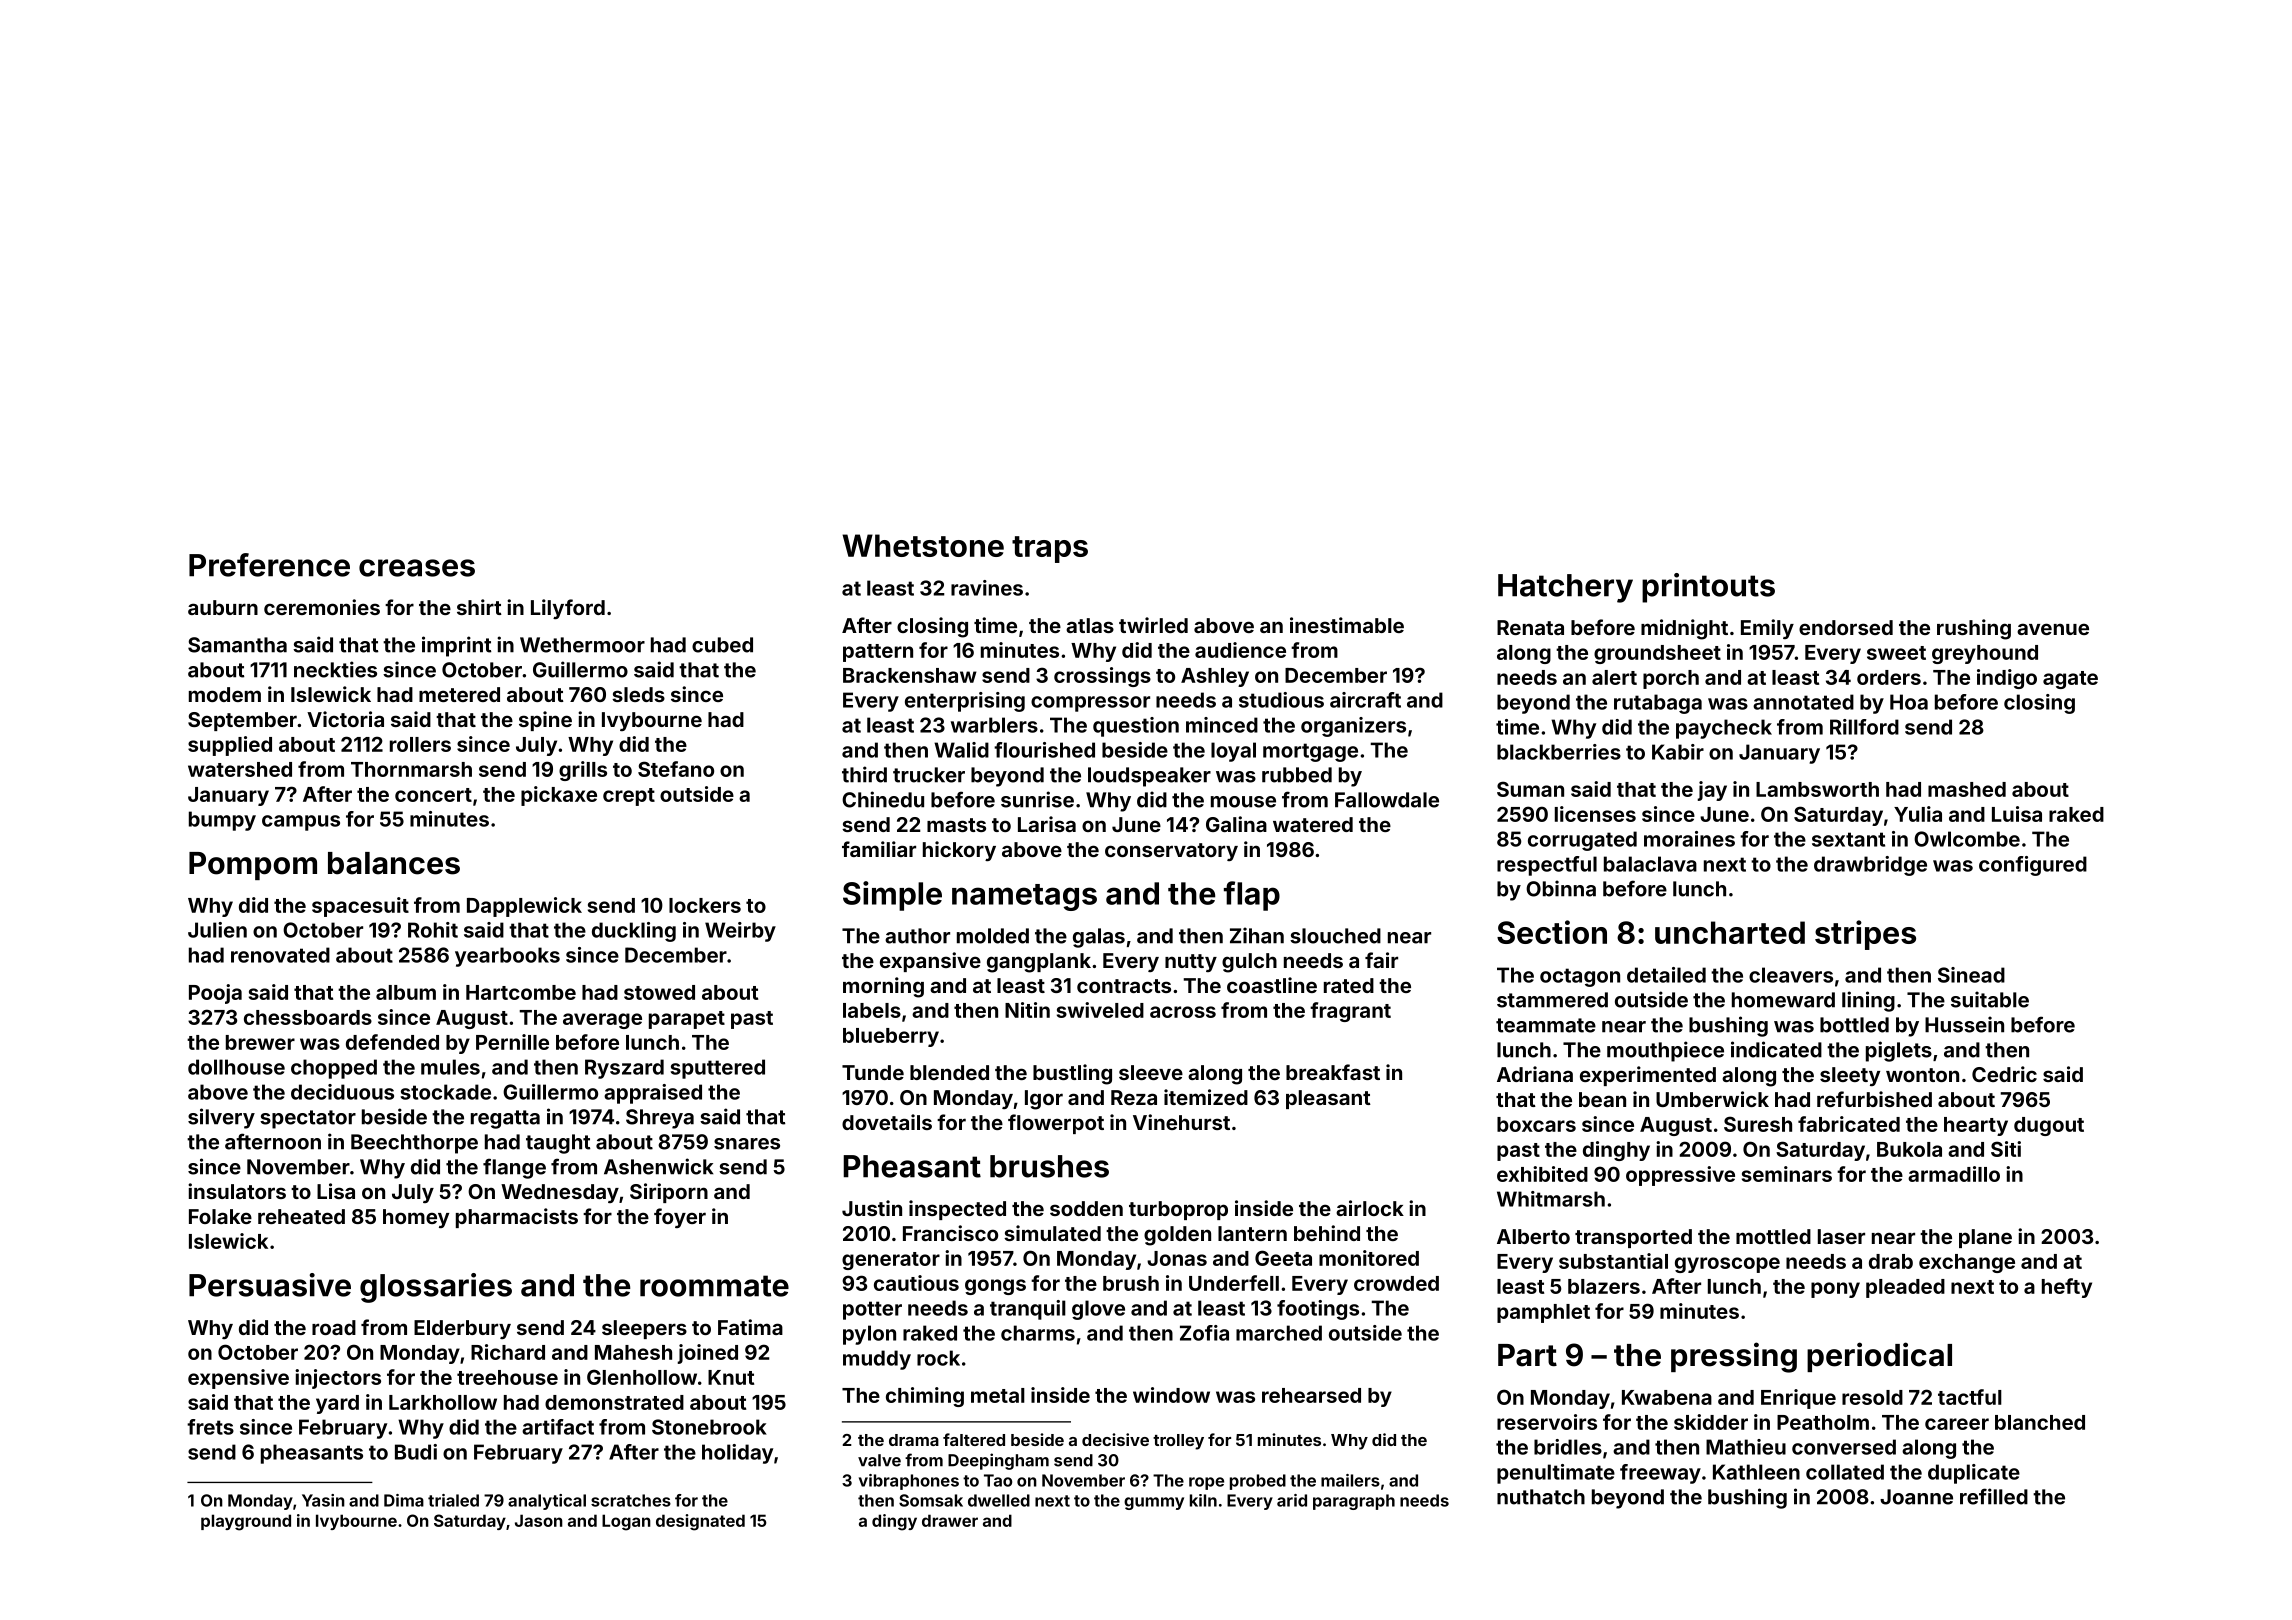 This page has width=2292, height=1620. I want to click on defended, so click(392, 1042).
